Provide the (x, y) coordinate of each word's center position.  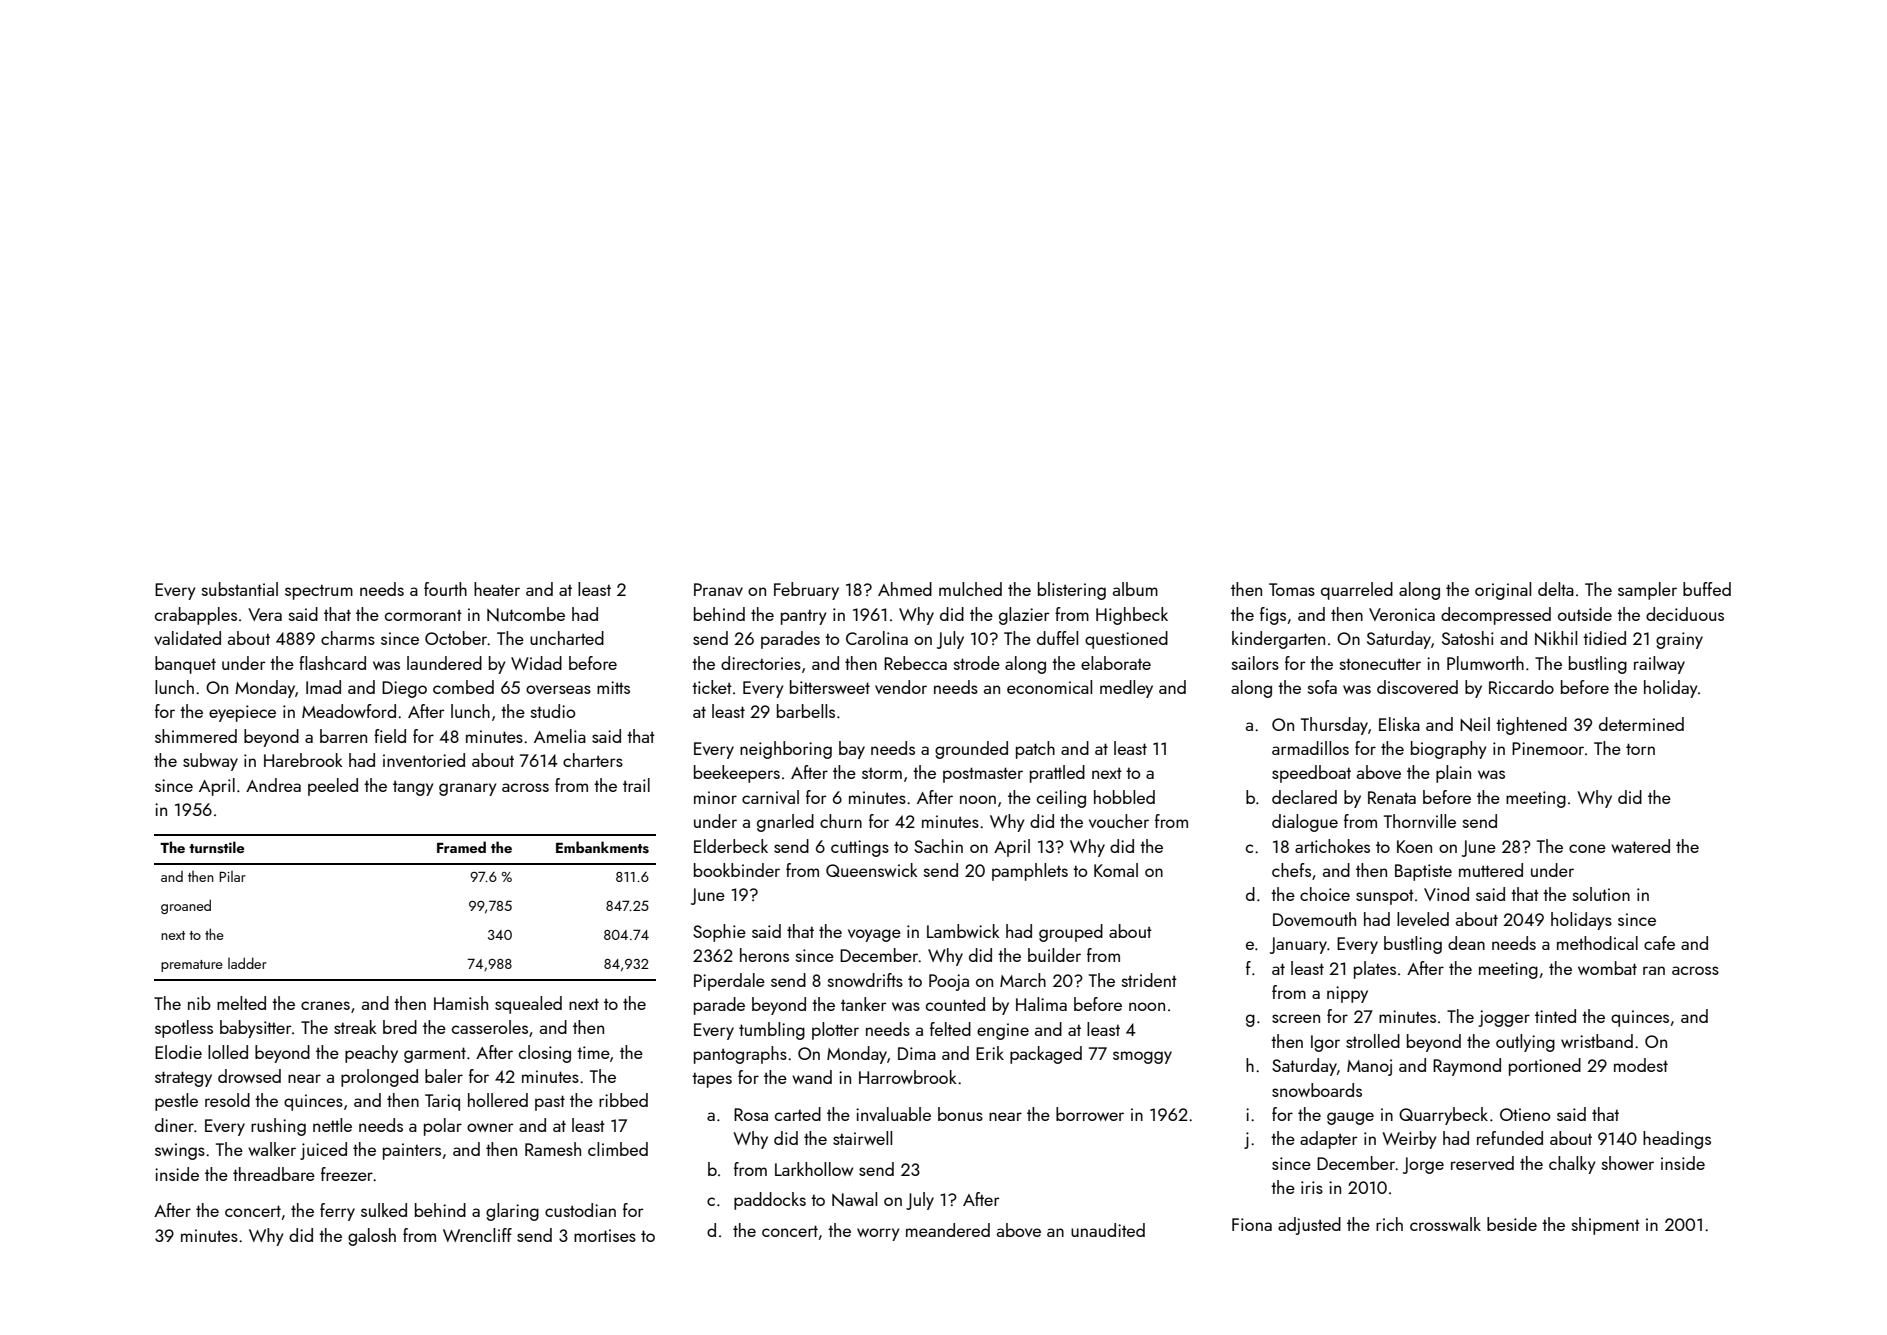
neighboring (786, 750)
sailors (1255, 663)
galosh (372, 1237)
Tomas (1292, 589)
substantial (240, 589)
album (1135, 589)
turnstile (217, 847)
